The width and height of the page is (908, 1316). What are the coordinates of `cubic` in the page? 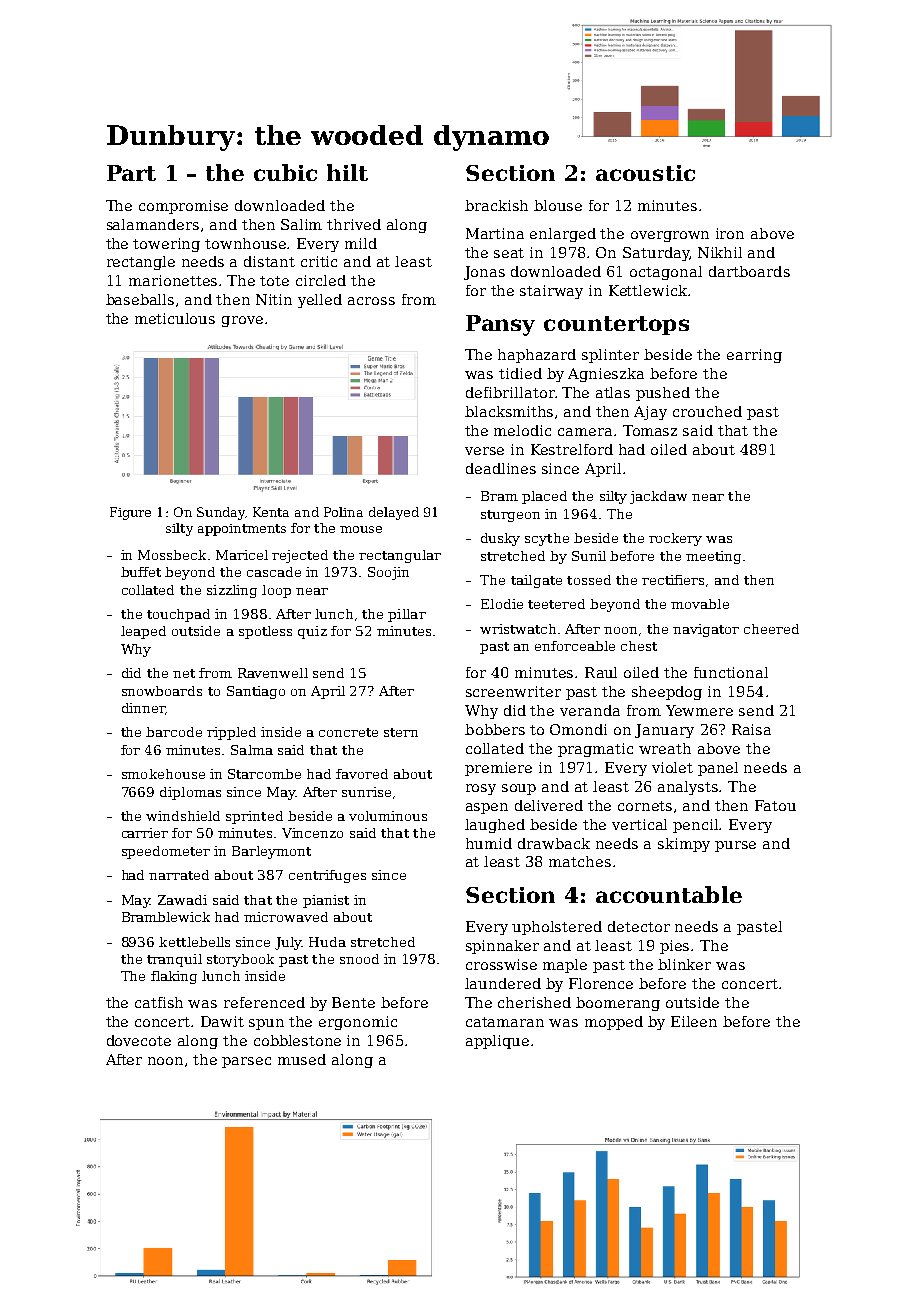 It's located at (285, 172).
